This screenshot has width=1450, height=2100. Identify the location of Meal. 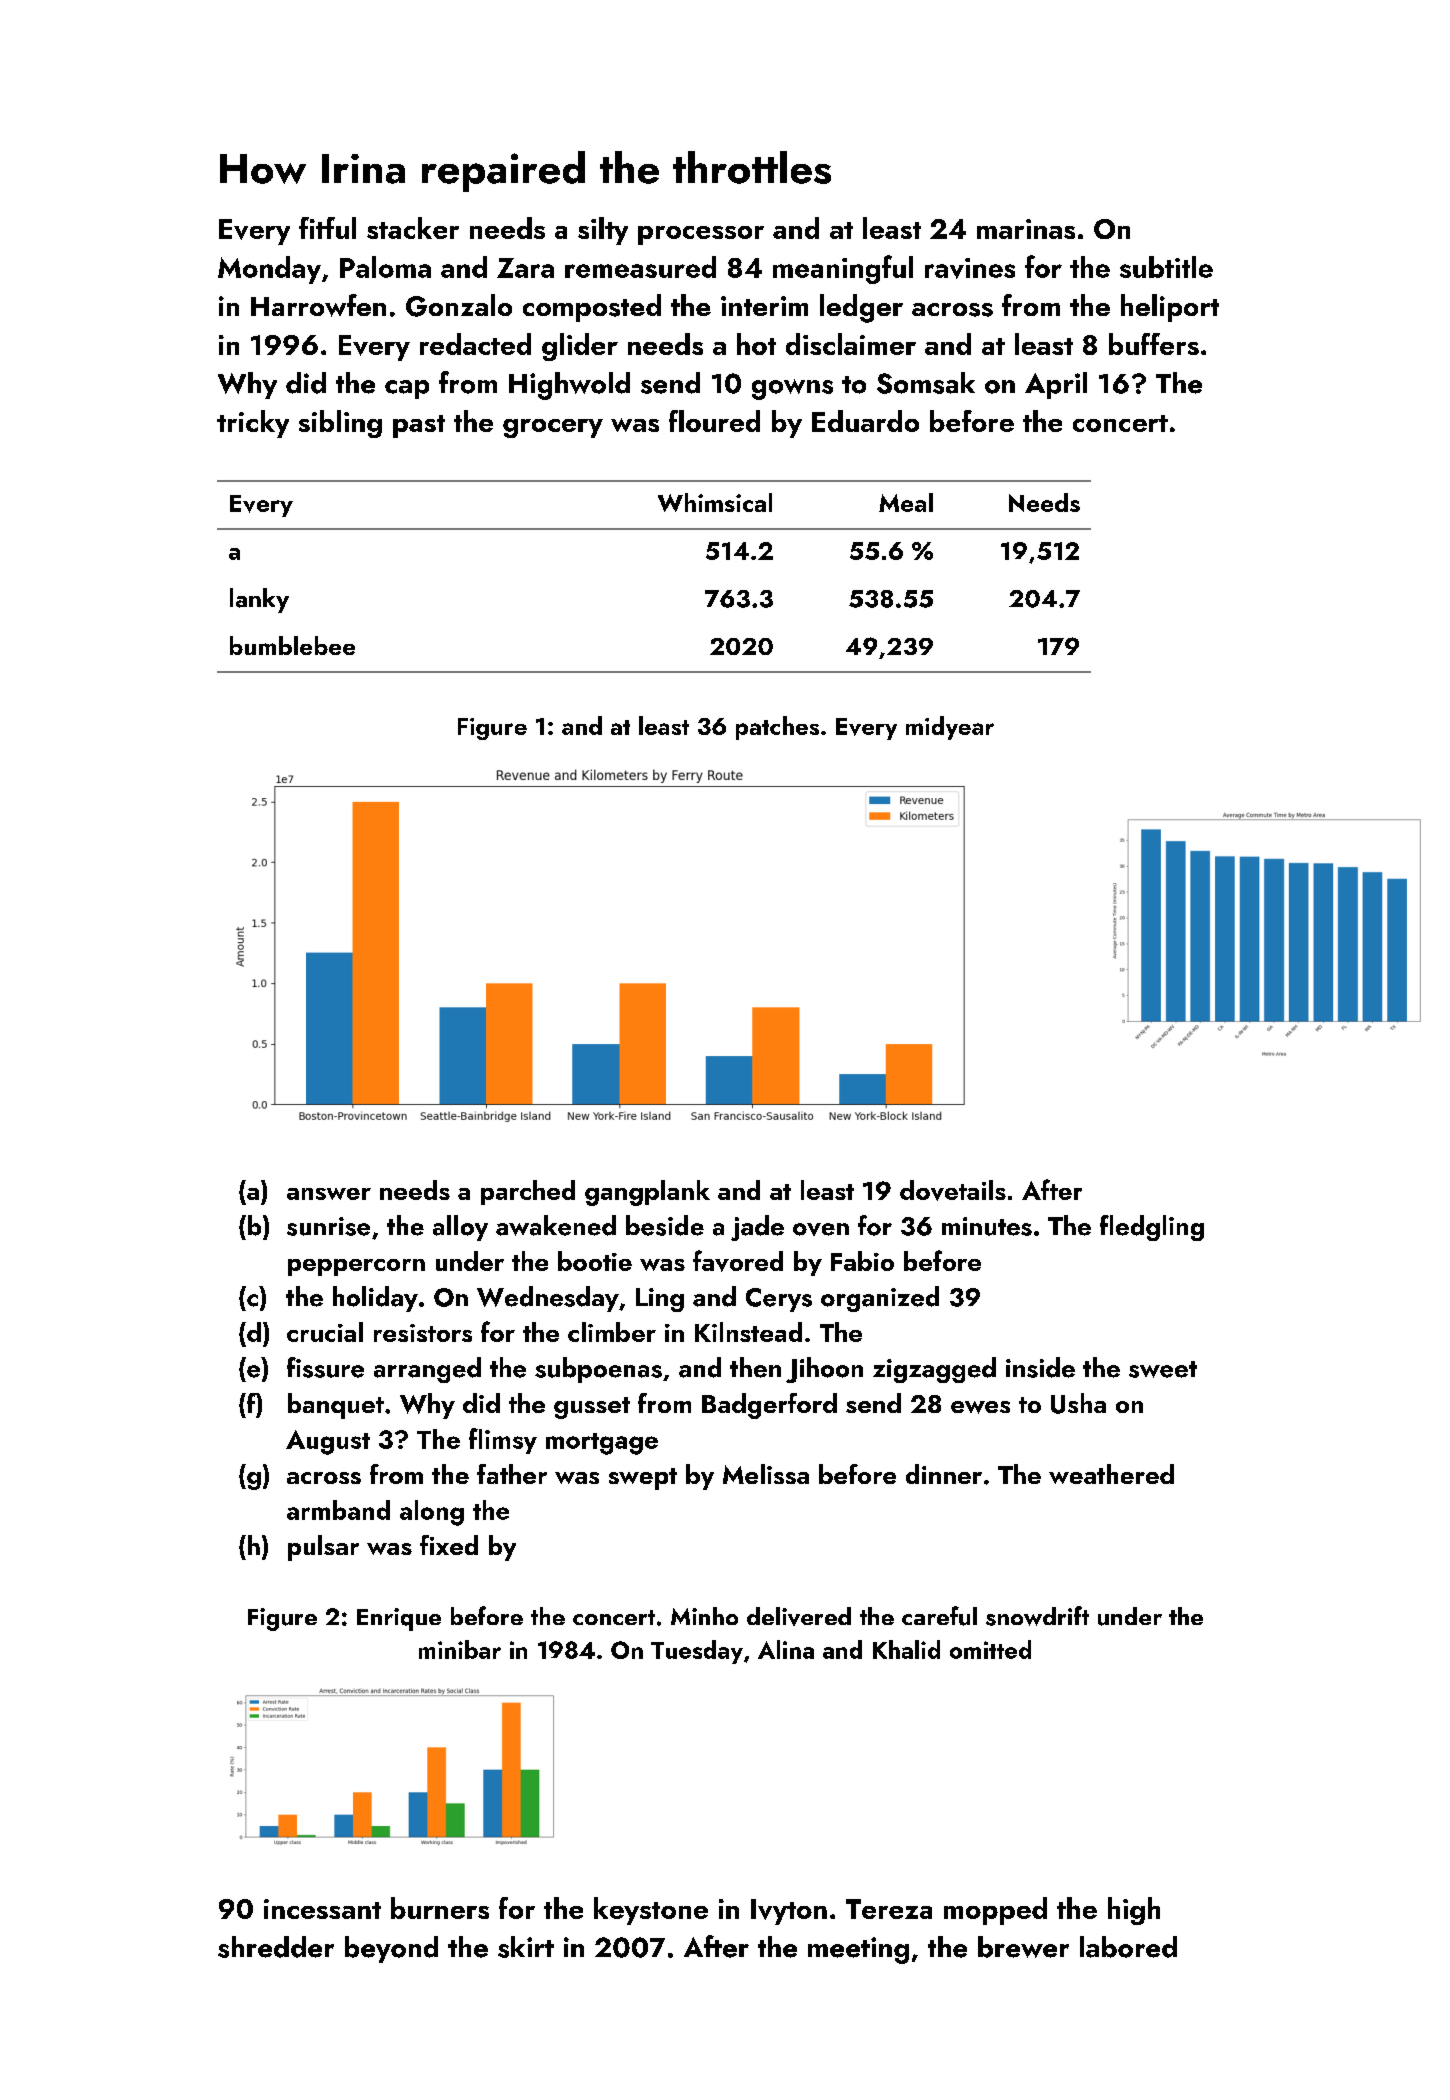
(906, 502).
